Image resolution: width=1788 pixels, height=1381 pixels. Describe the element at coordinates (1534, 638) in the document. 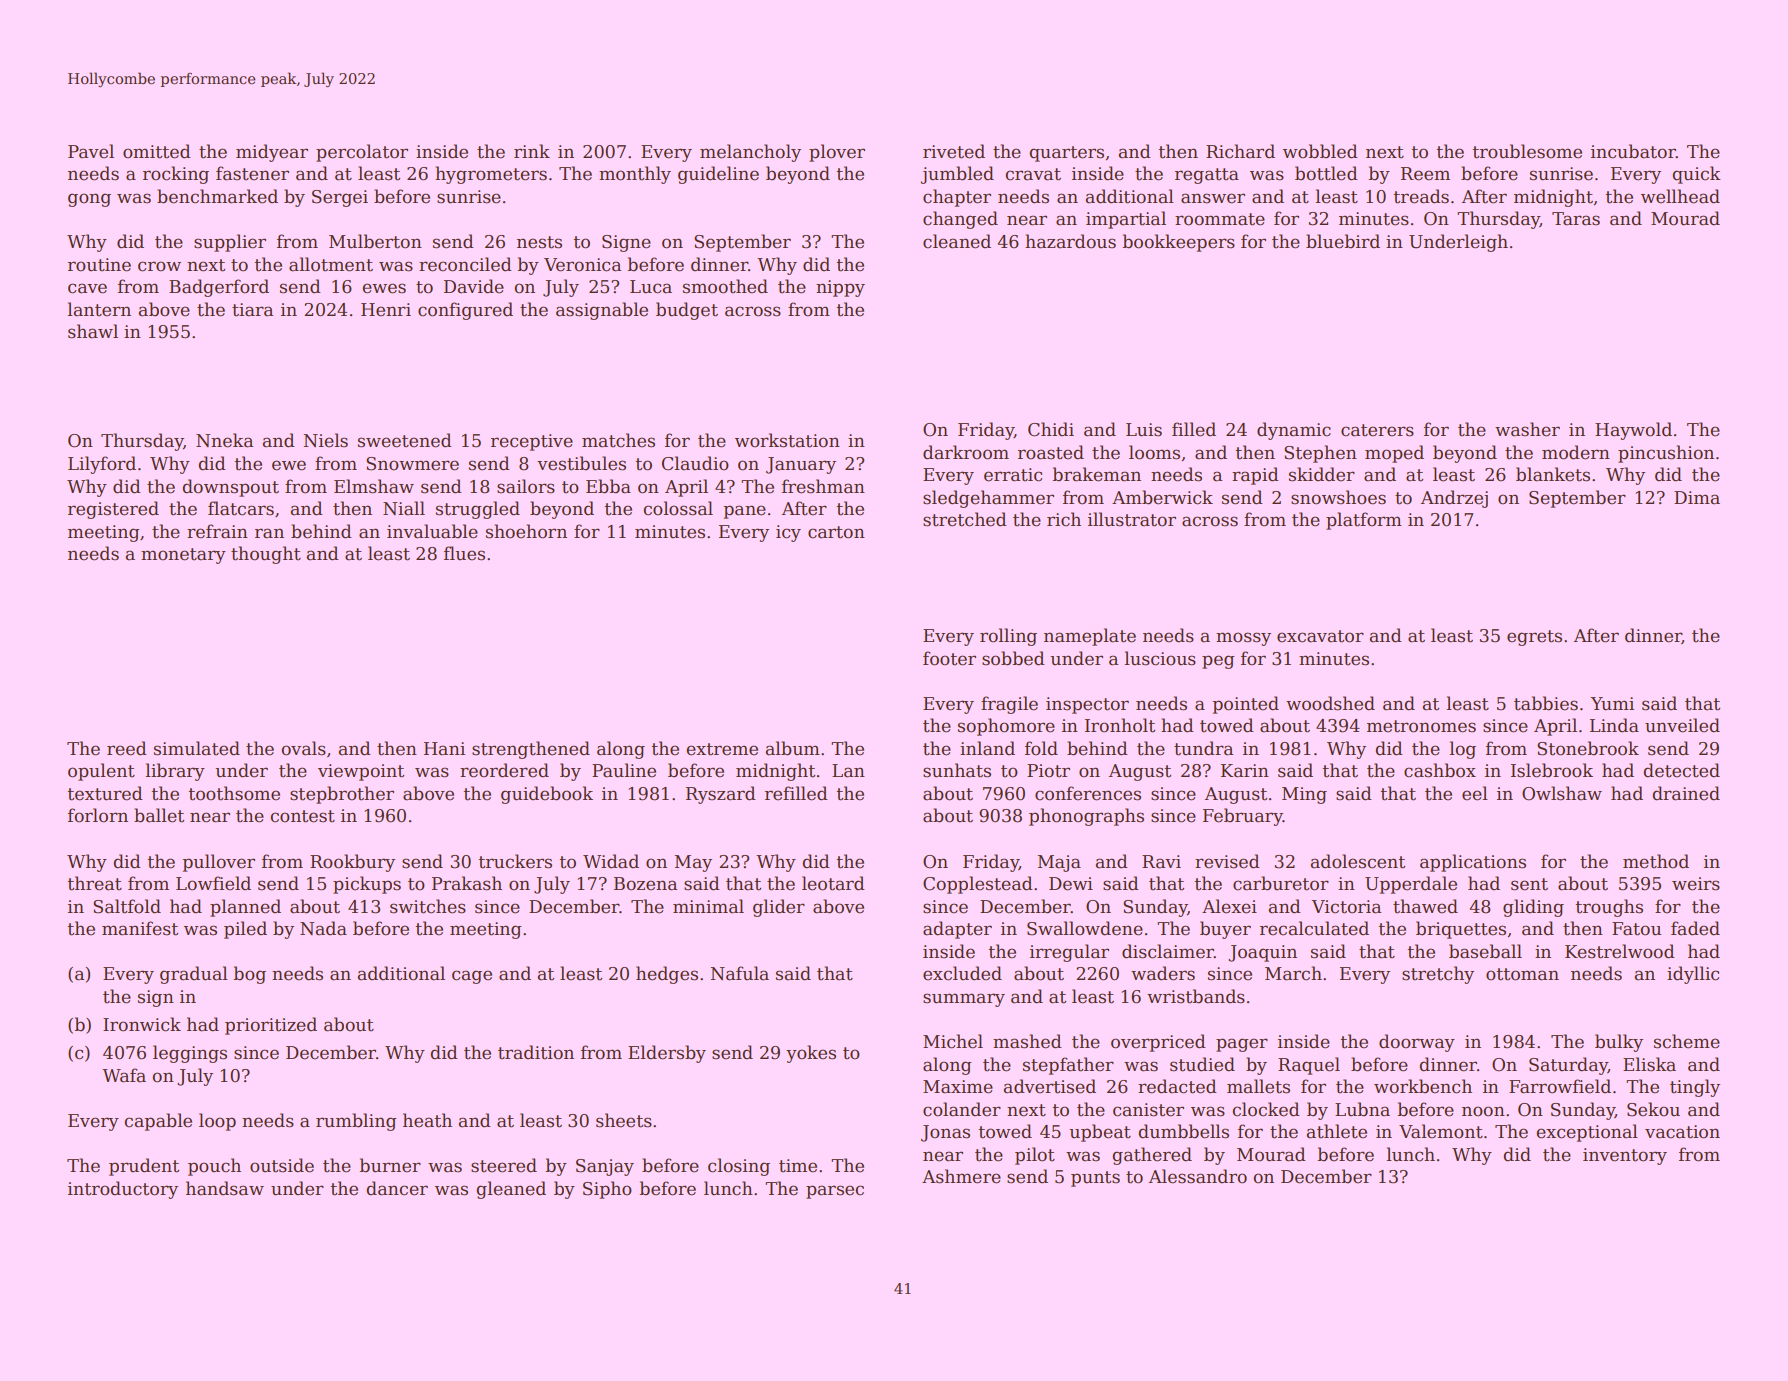

I see `egrets` at that location.
